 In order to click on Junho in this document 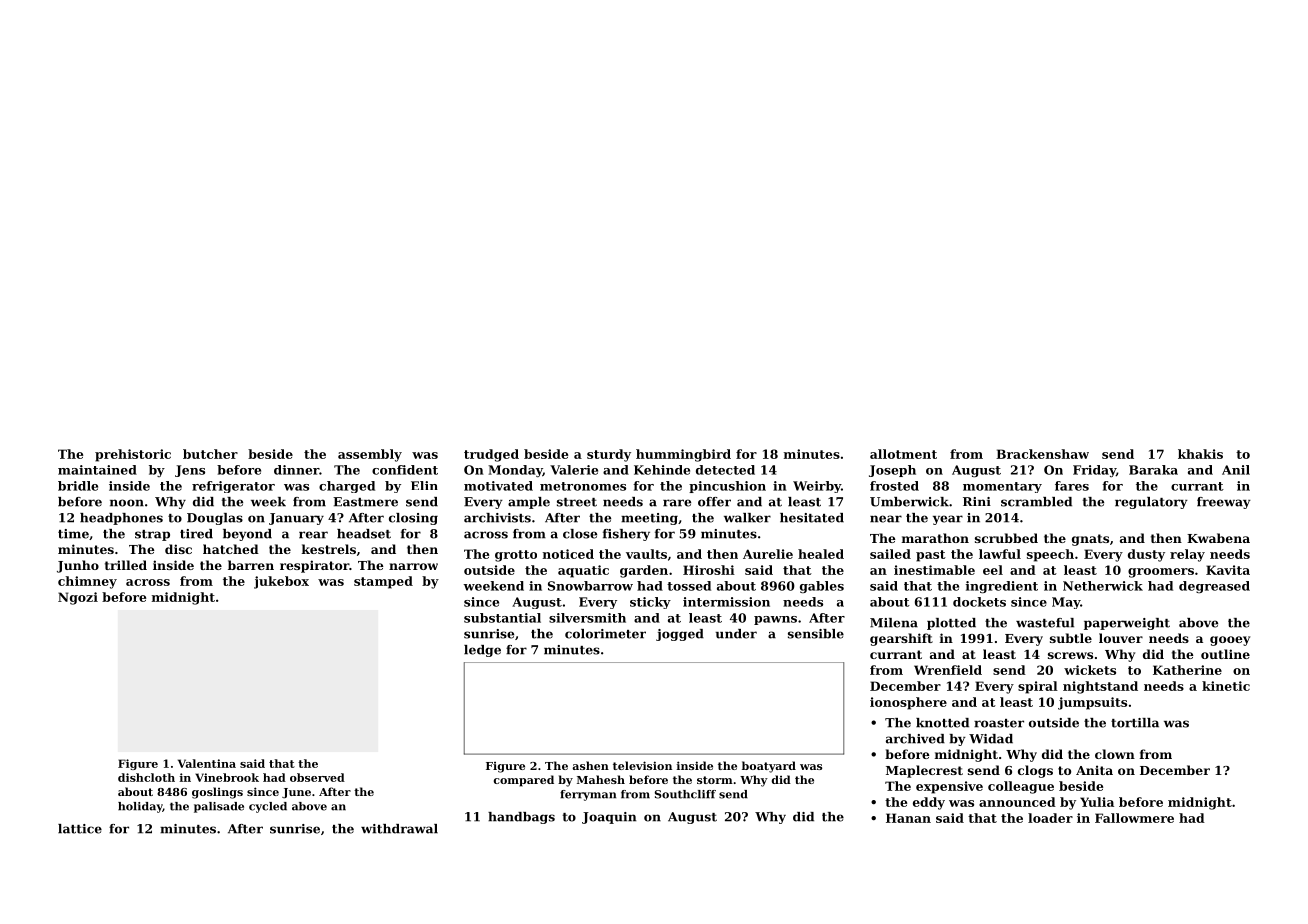, I will do `click(78, 566)`.
